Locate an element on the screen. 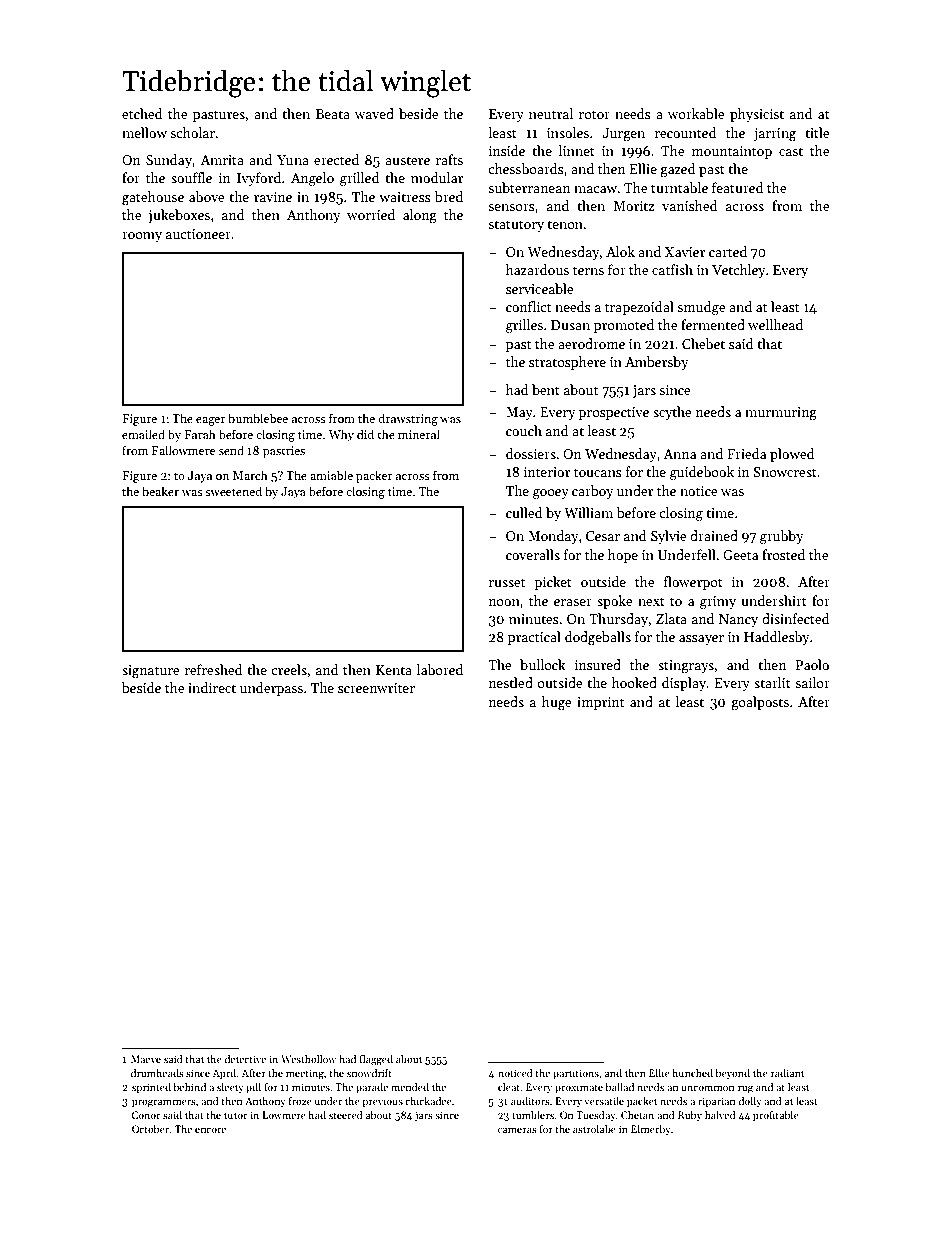 This screenshot has width=952, height=1233. Sunday is located at coordinates (169, 161).
